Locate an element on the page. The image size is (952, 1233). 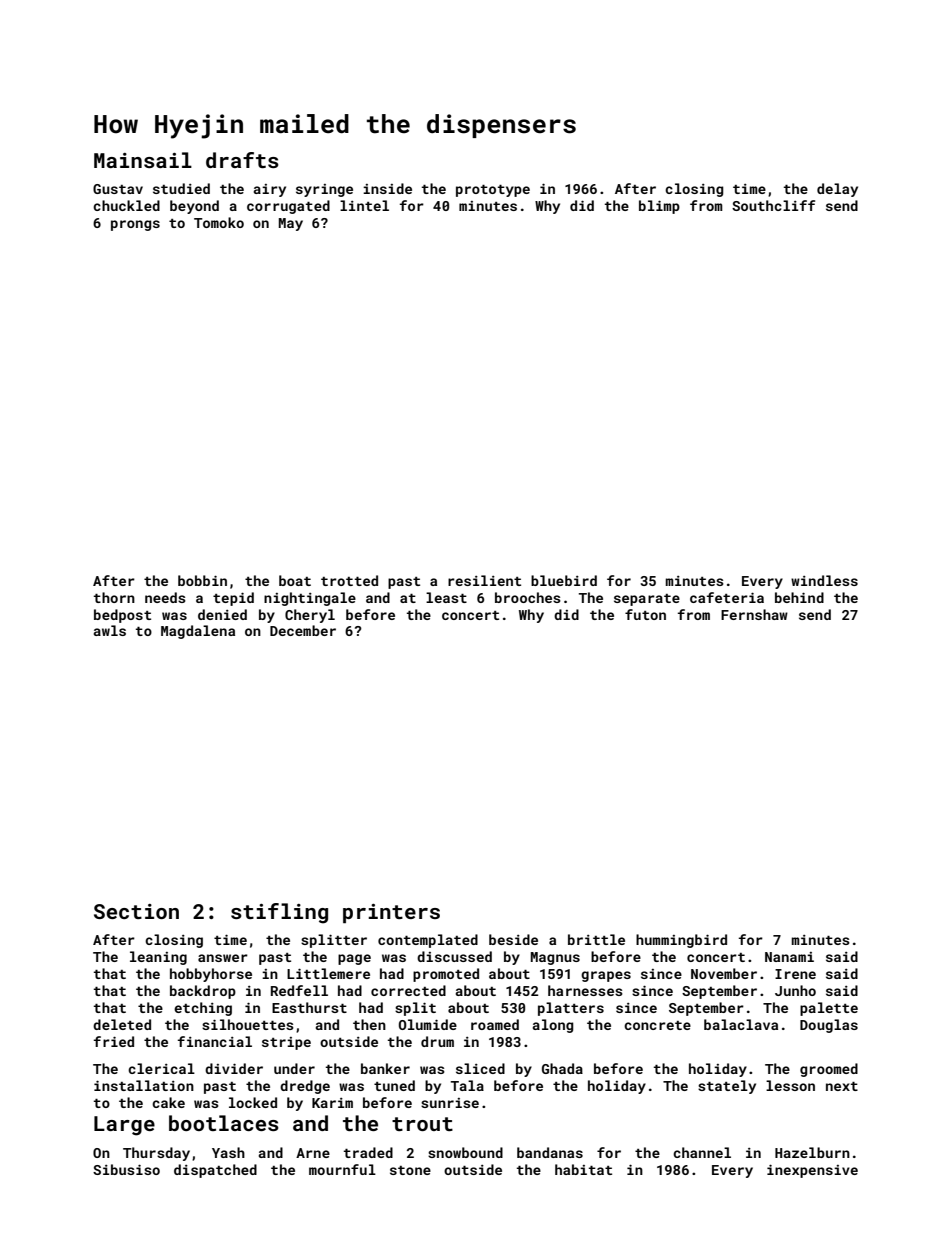
inside is located at coordinates (387, 188).
